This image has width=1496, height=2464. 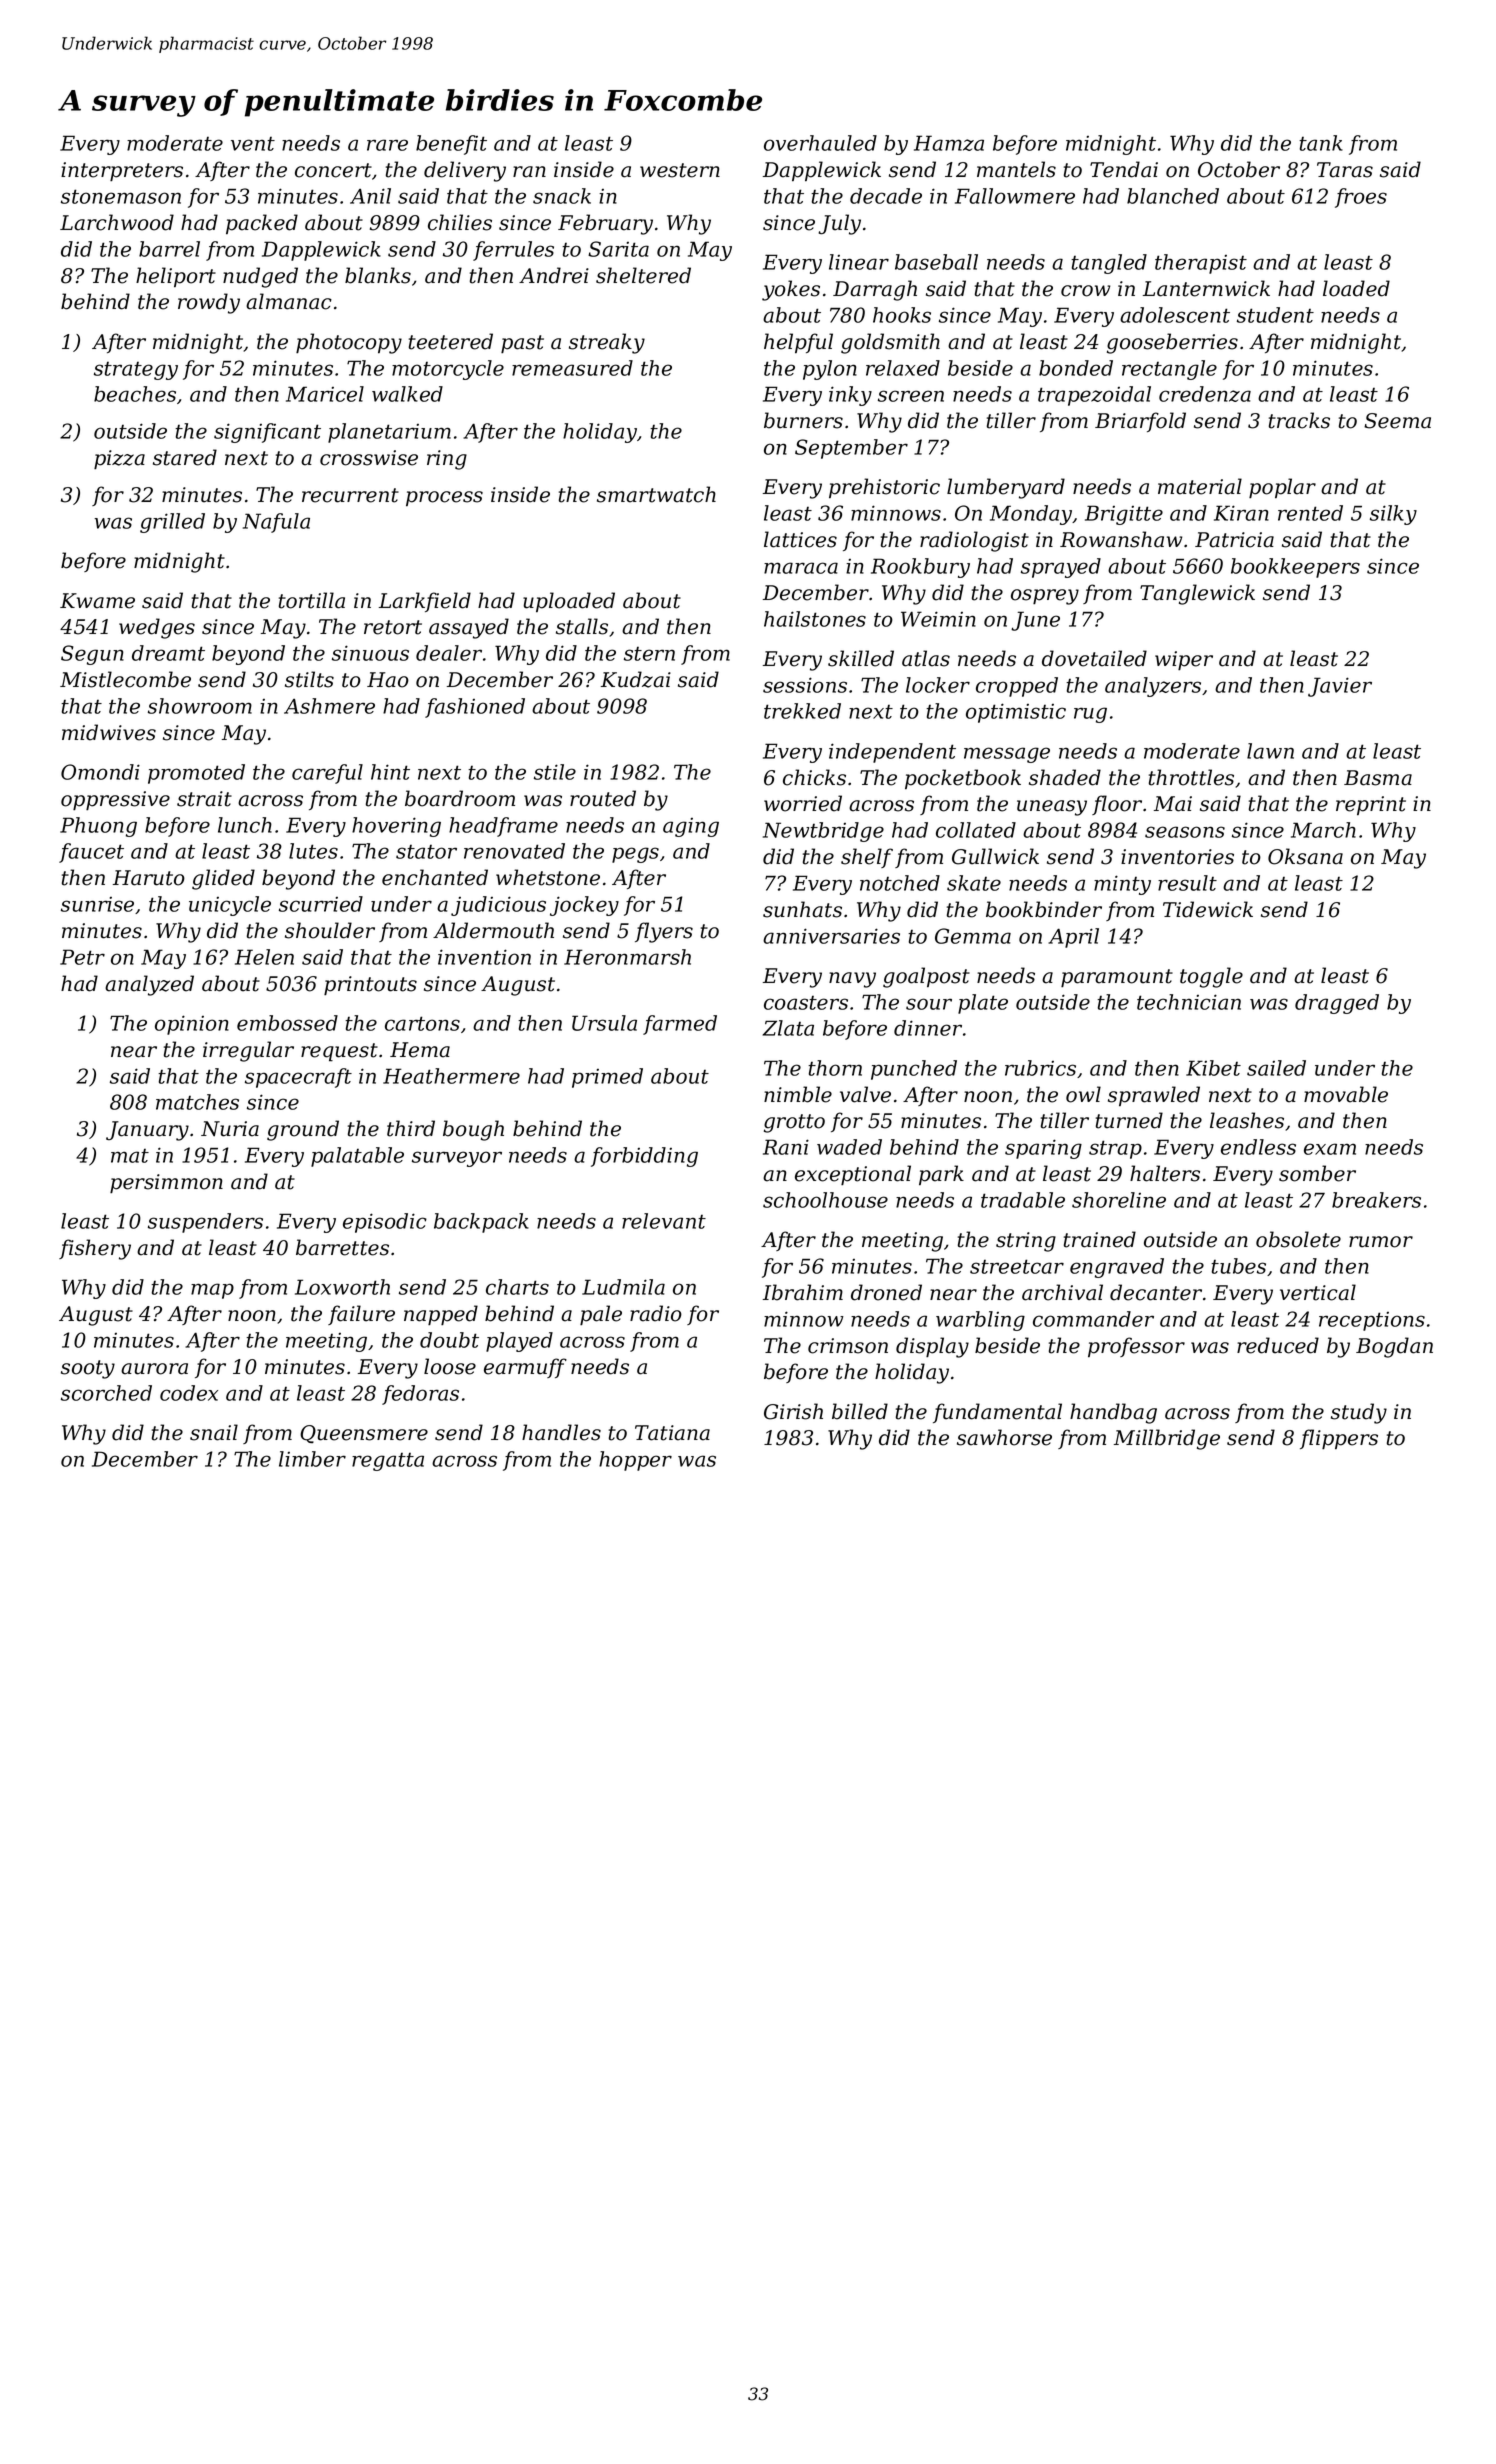 I want to click on lunch, so click(x=245, y=825).
